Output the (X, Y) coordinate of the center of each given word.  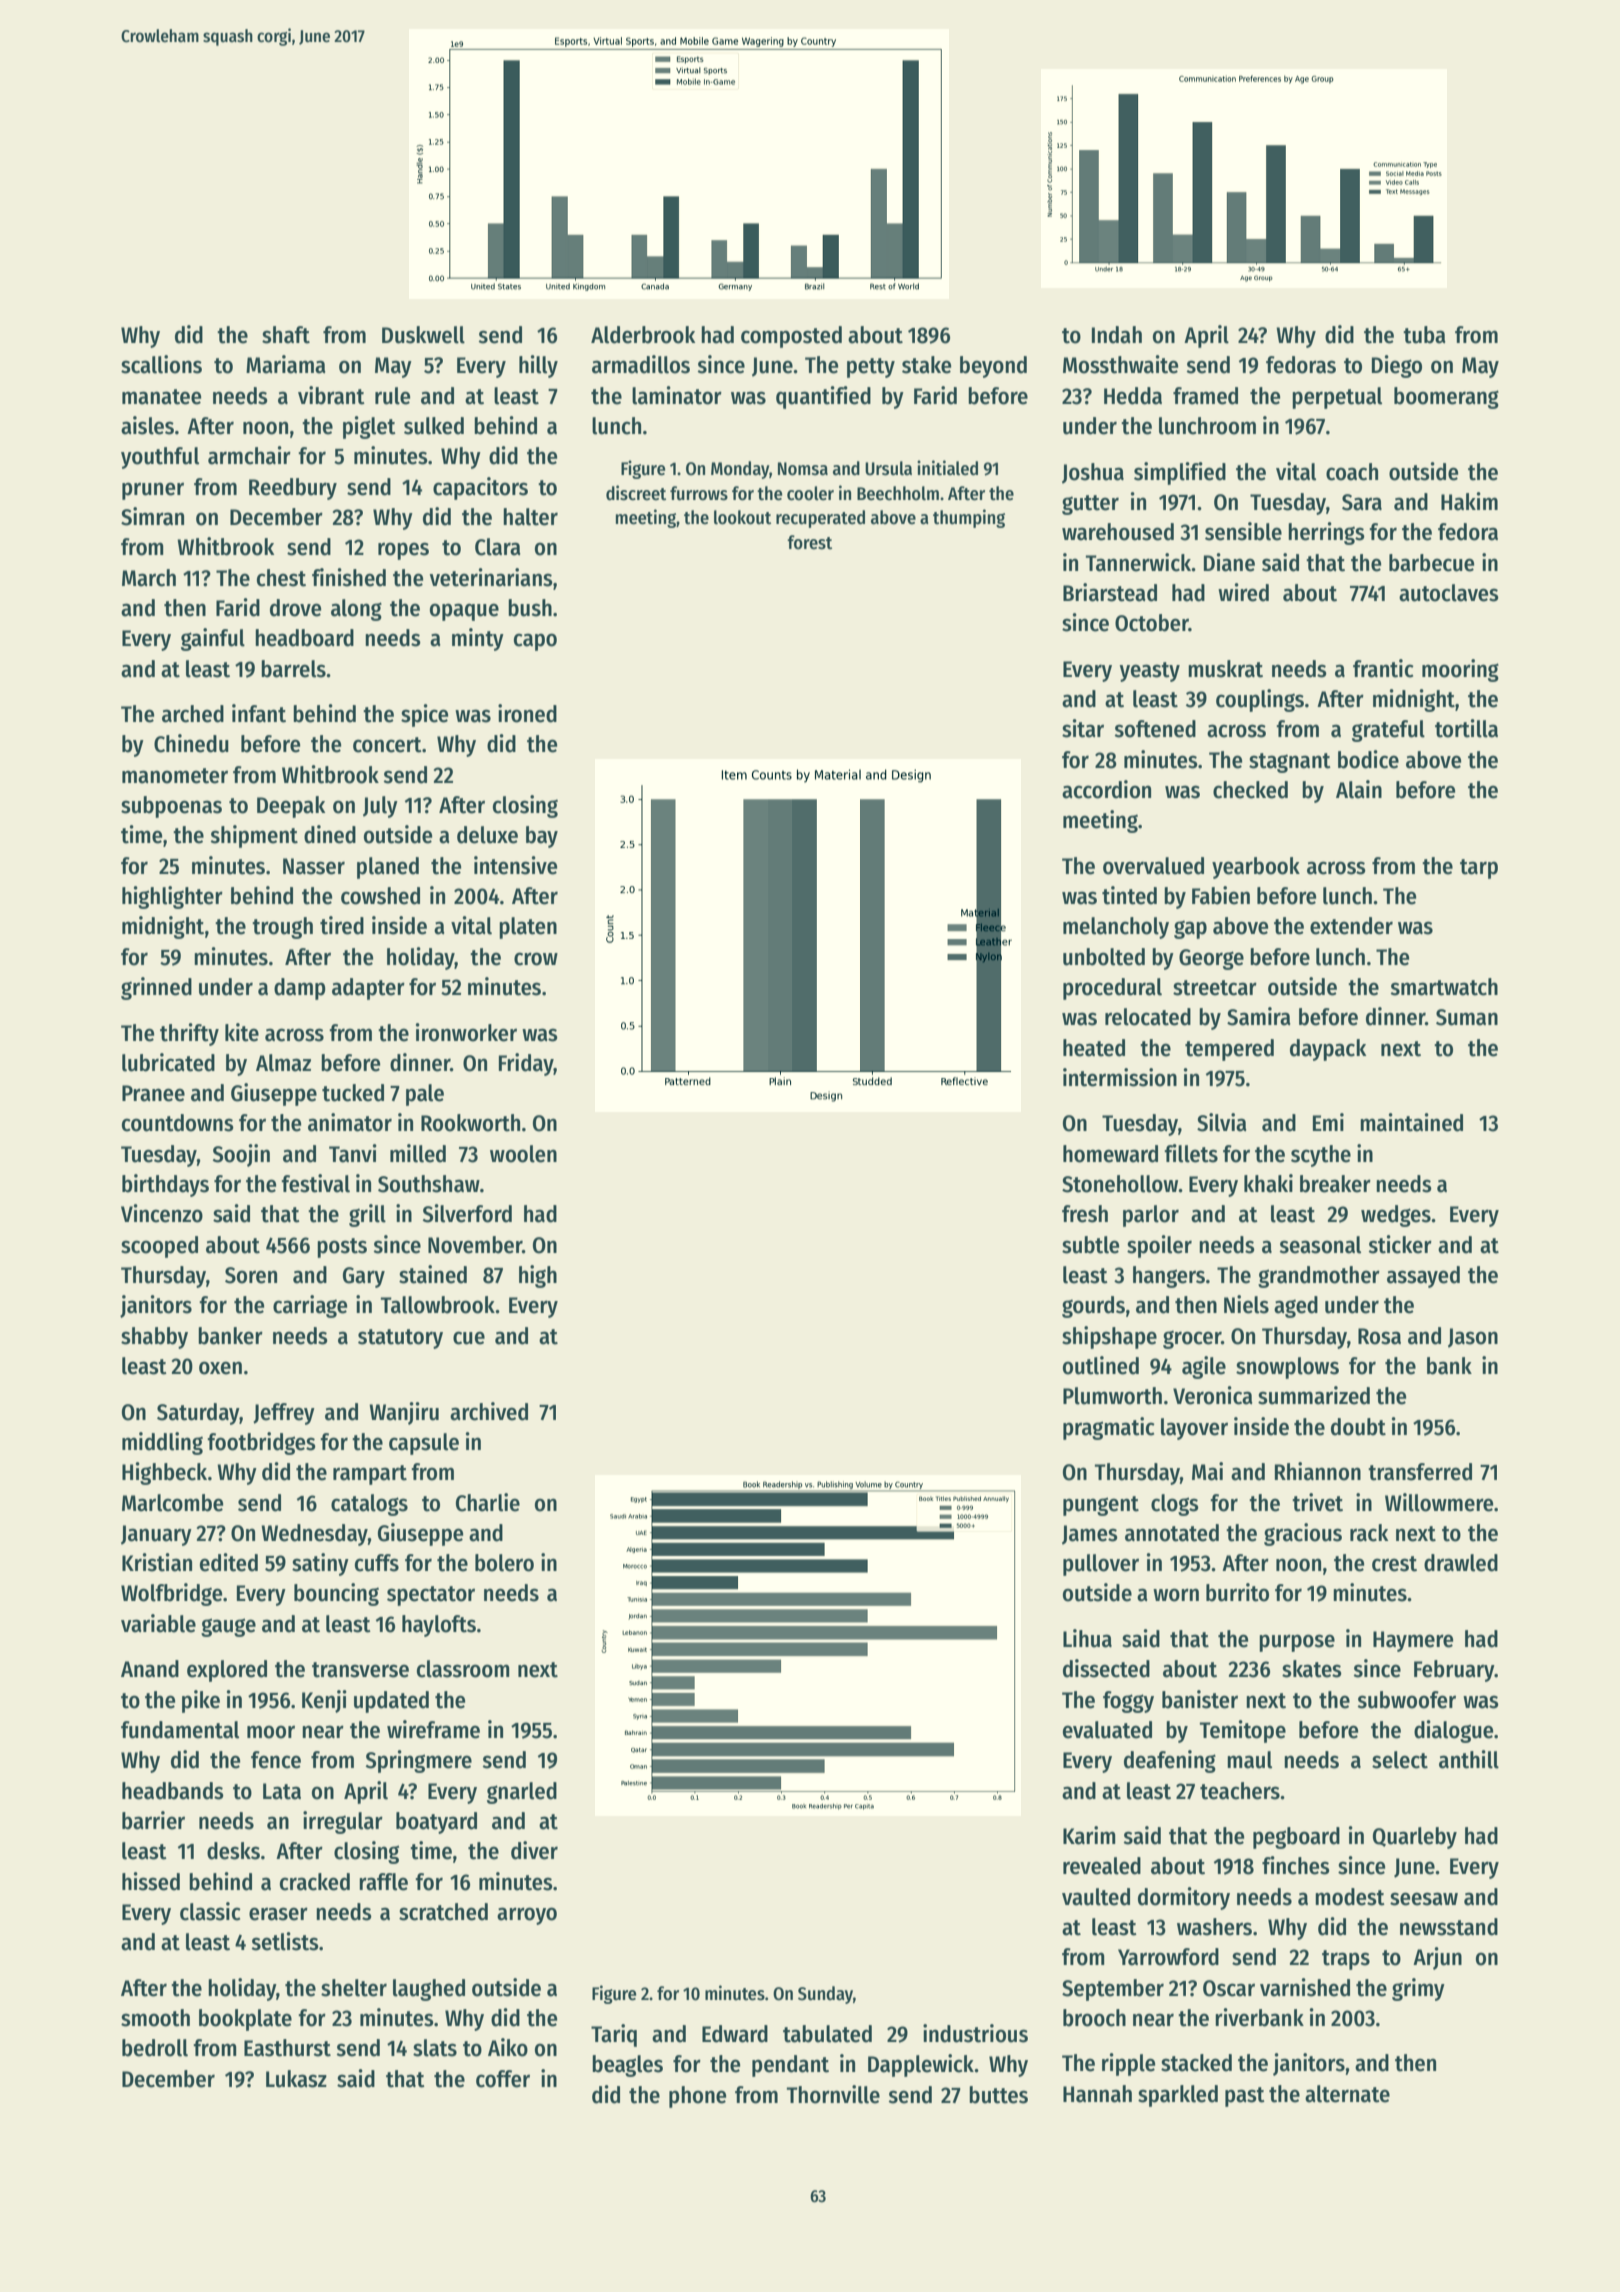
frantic (1383, 668)
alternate (1347, 2094)
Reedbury (293, 489)
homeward (1110, 1154)
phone (697, 2097)
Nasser (314, 866)
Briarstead (1110, 592)
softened (1155, 729)
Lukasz (296, 2079)
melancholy (1116, 928)
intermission (1120, 1077)
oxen (220, 1368)
